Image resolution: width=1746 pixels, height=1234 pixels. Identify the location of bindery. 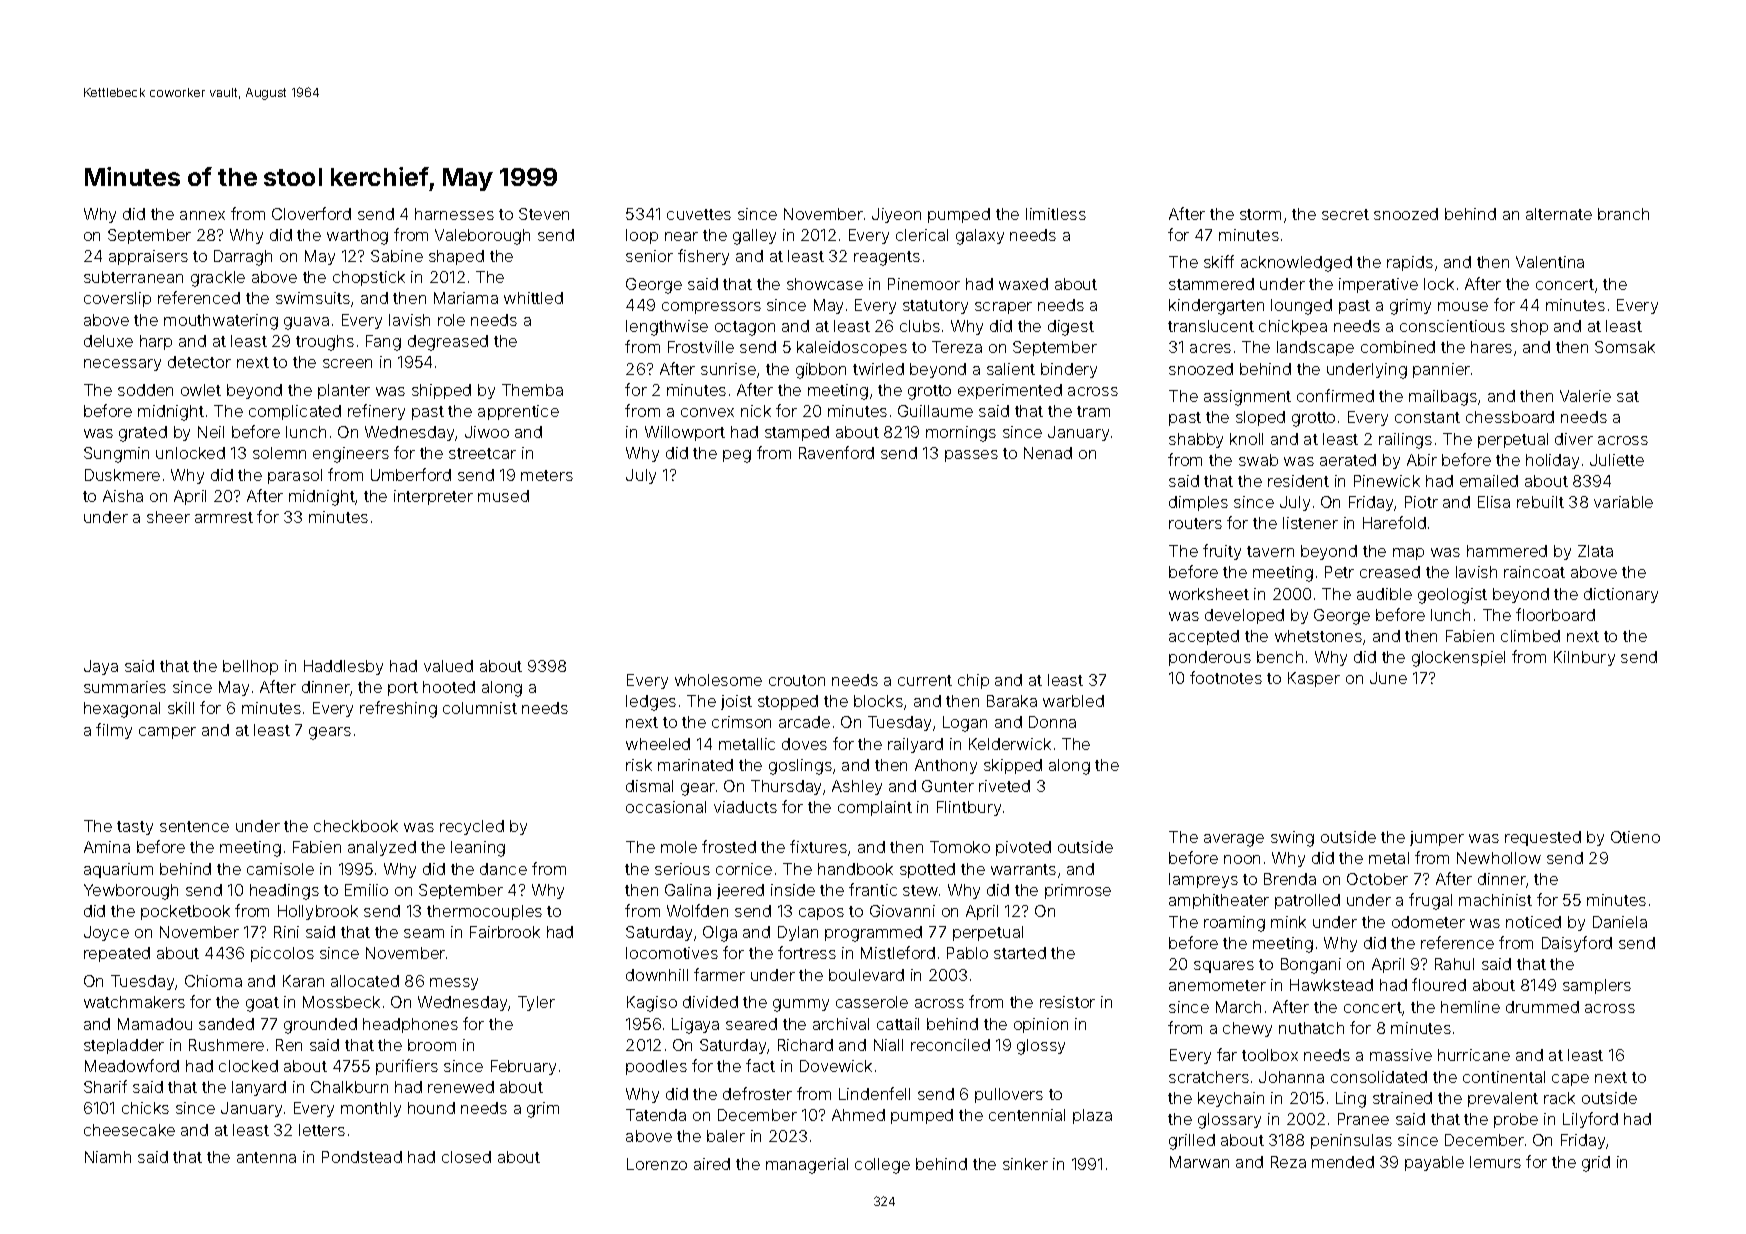
(1069, 370).
